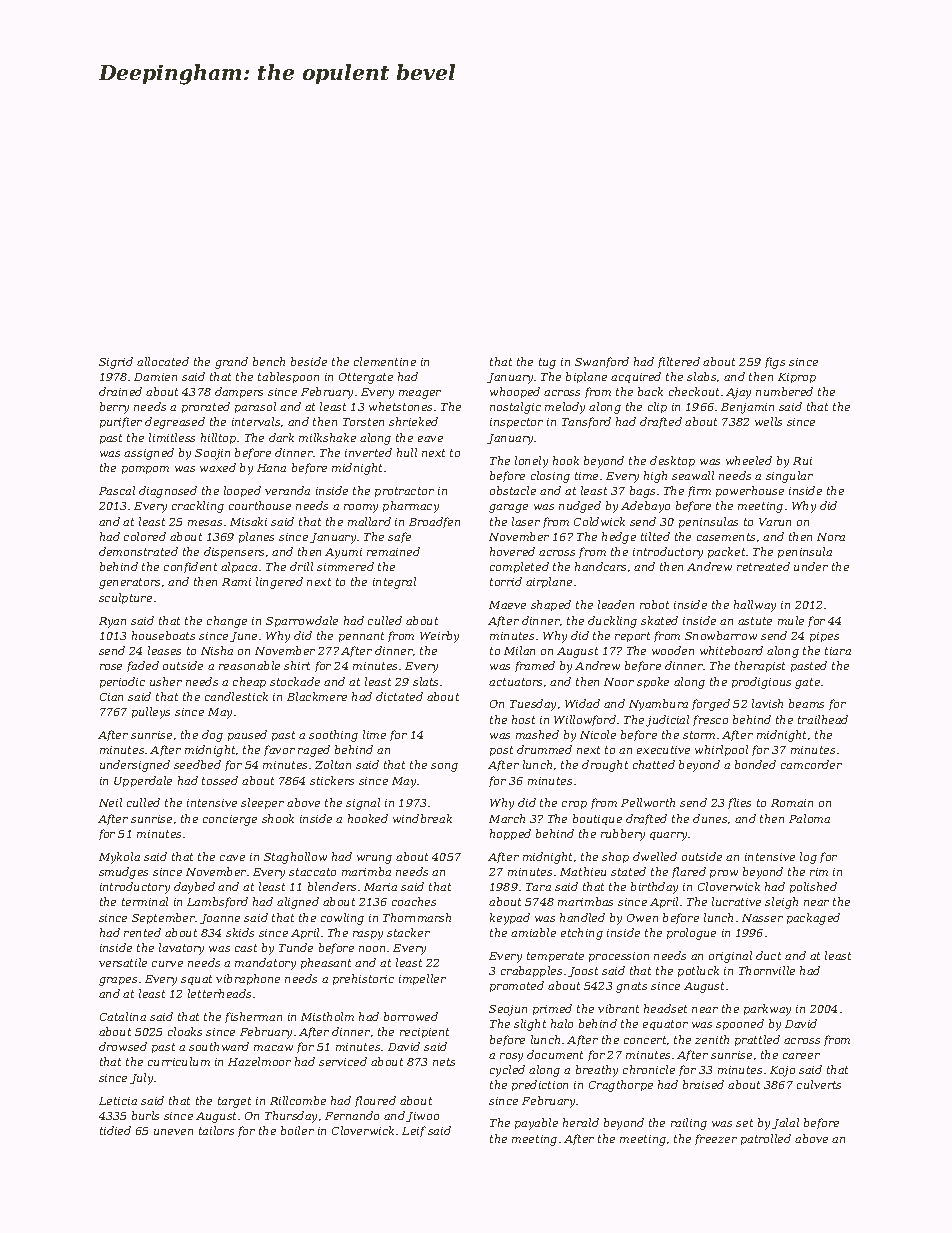  Describe the element at coordinates (819, 1084) in the screenshot. I see `culverts` at that location.
